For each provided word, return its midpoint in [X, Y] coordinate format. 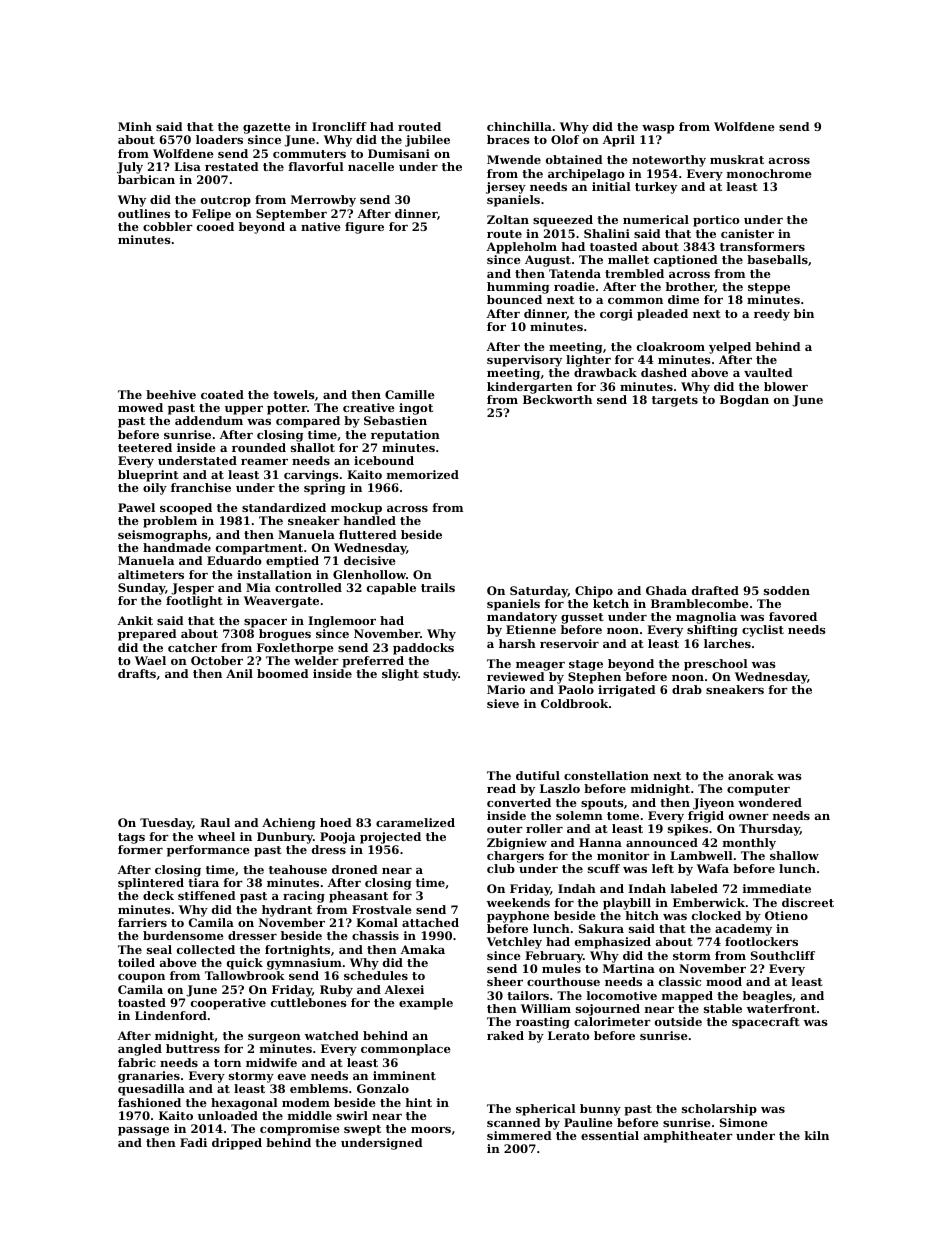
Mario [506, 689]
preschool [716, 665]
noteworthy [669, 161]
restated [232, 166]
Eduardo [234, 560]
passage [143, 1131]
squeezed [563, 221]
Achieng [289, 824]
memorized [423, 474]
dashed [664, 372]
